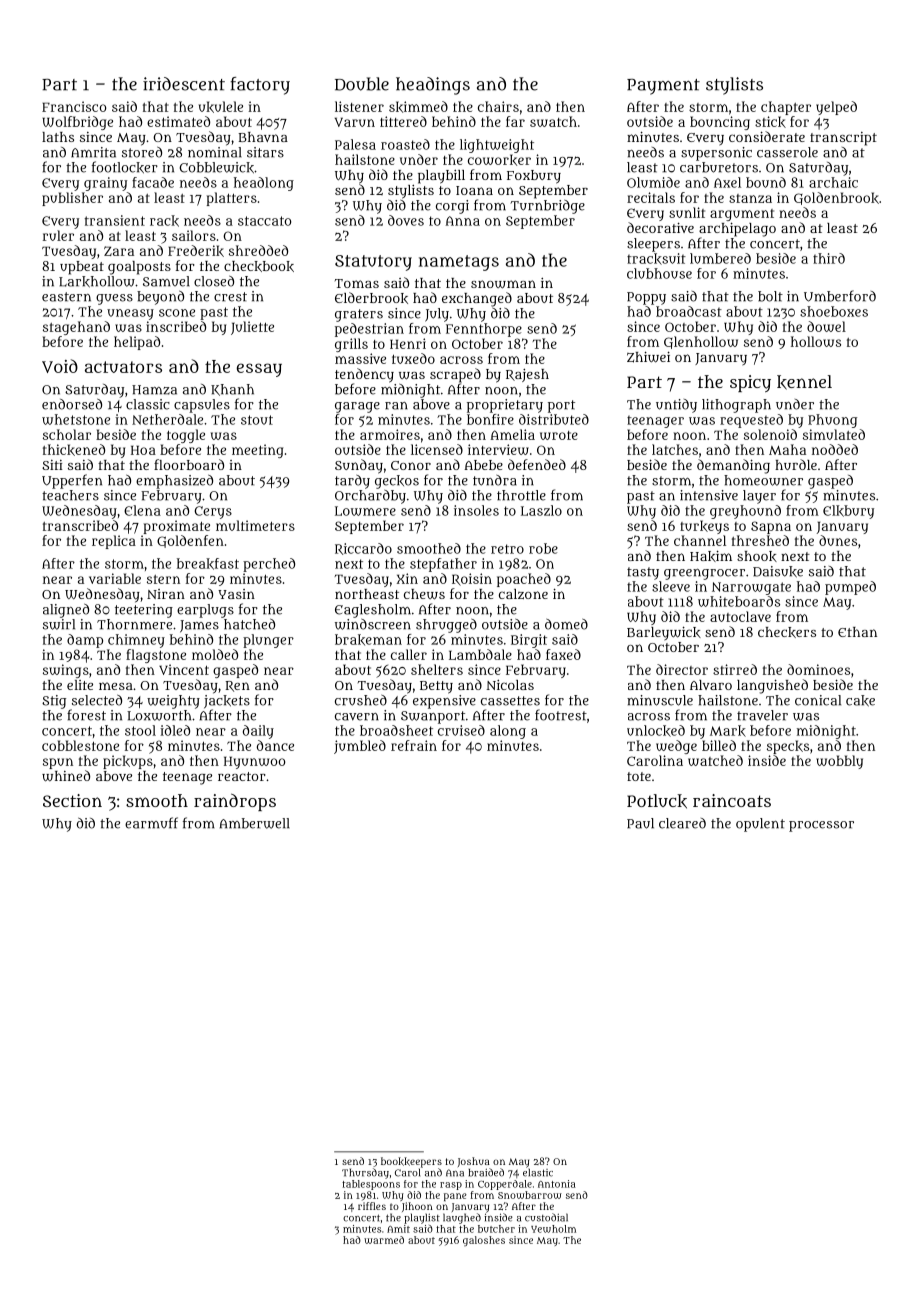 This screenshot has width=924, height=1308. What do you see at coordinates (396, 730) in the screenshot?
I see `broadsheet` at bounding box center [396, 730].
